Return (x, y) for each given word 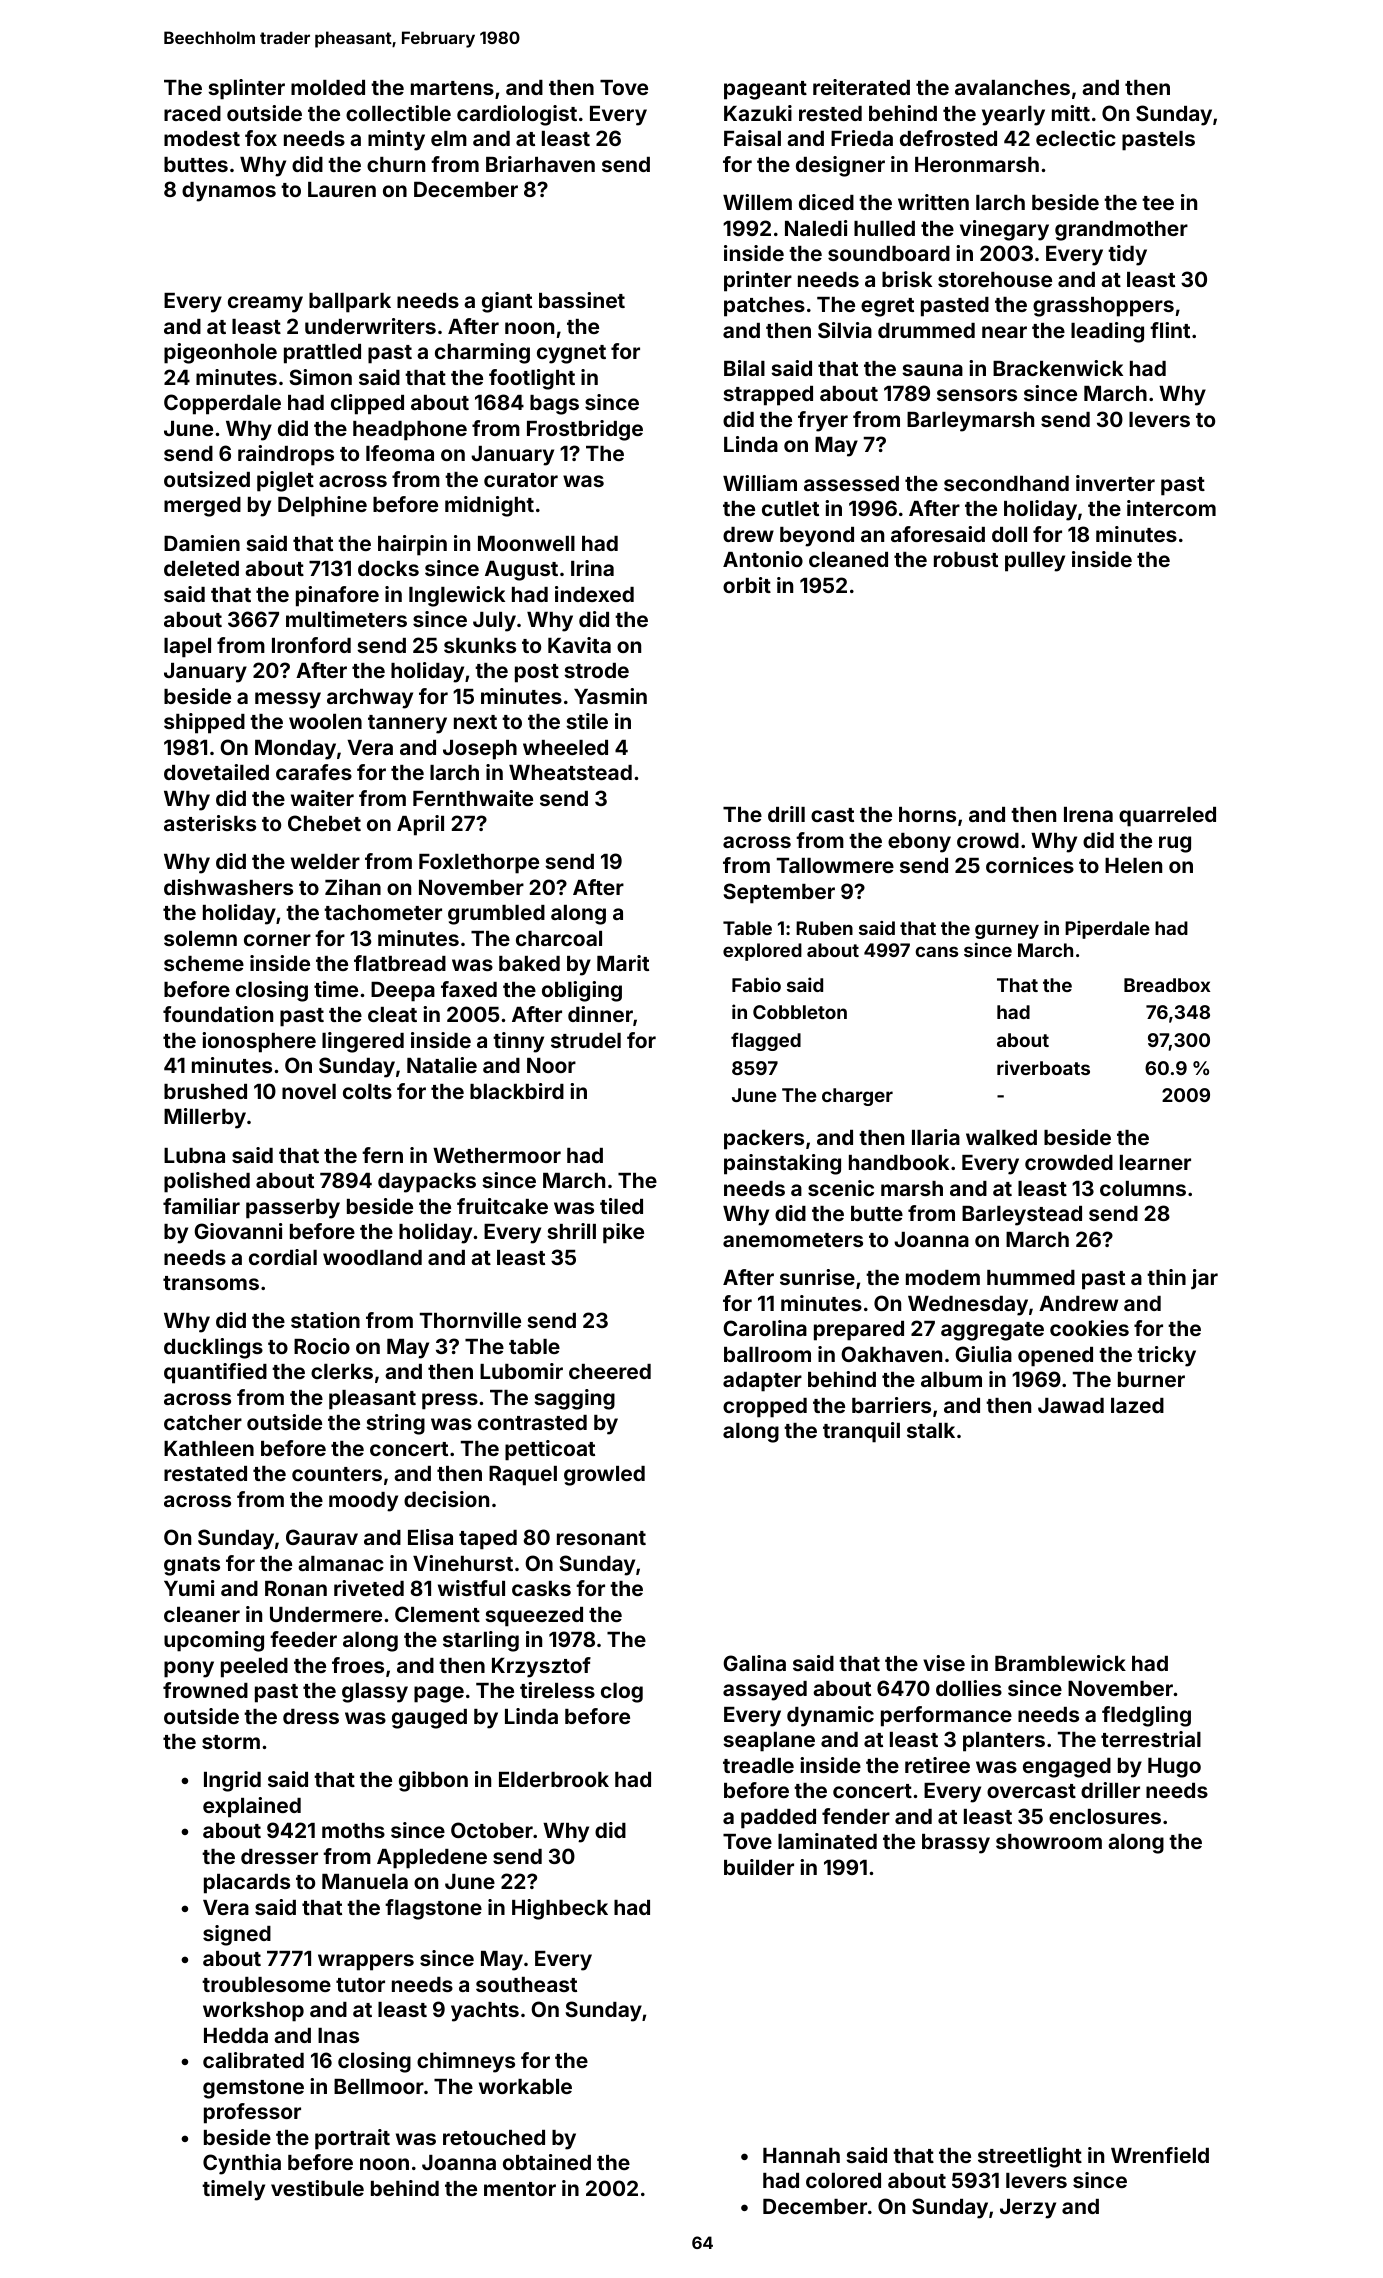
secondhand (1006, 483)
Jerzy (1028, 2209)
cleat (392, 1014)
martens (452, 88)
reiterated (861, 87)
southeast (526, 1984)
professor (252, 2113)
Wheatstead (570, 772)
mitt (1071, 113)
